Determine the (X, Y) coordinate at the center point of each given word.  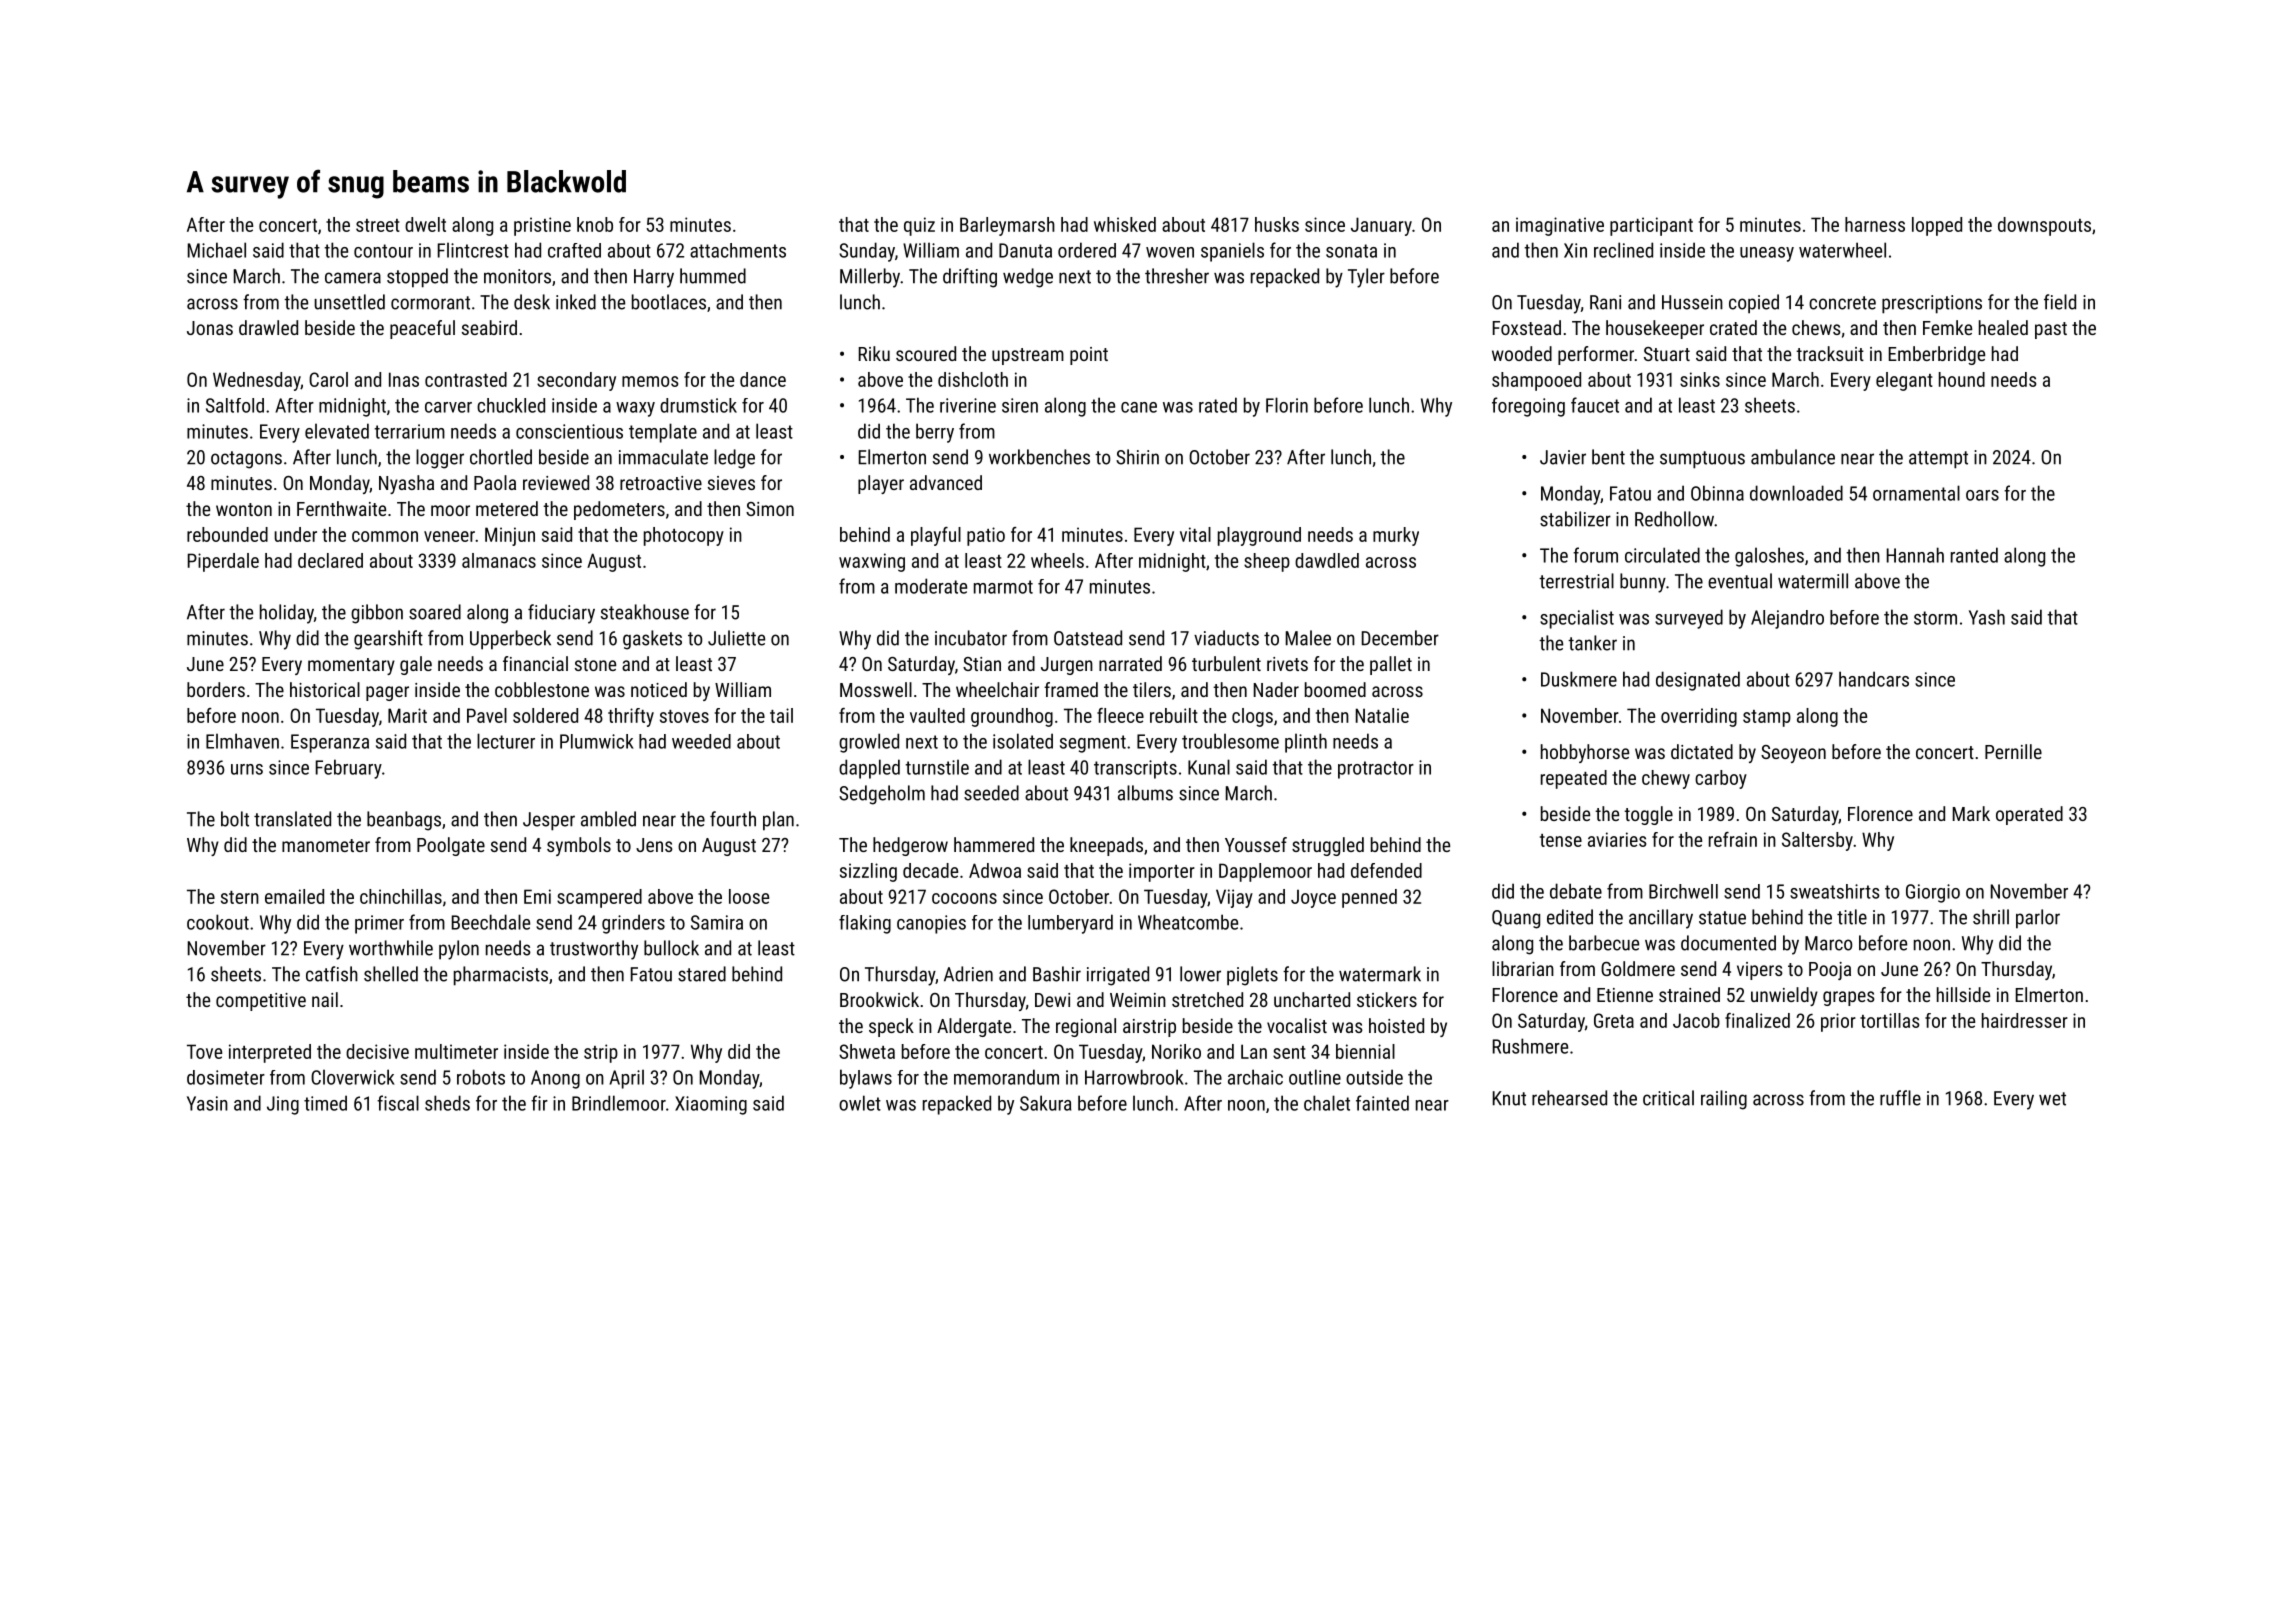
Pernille (2013, 751)
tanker (1592, 643)
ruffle (1900, 1098)
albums (1145, 793)
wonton (244, 509)
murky (1396, 536)
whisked (1125, 224)
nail (325, 999)
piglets (1252, 976)
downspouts (2044, 226)
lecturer (506, 741)
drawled (268, 327)
